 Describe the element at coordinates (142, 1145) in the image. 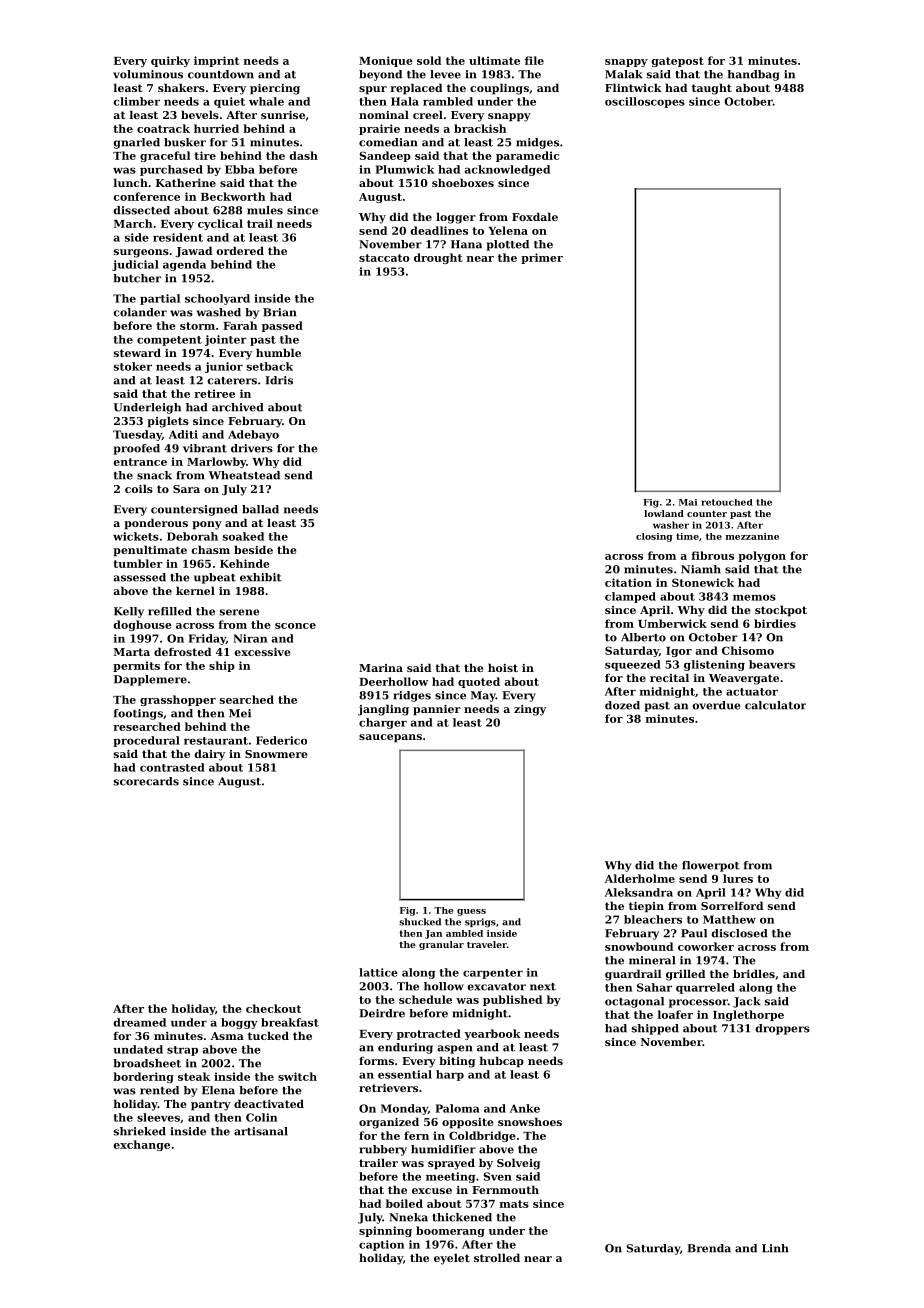

I see `exchange` at that location.
